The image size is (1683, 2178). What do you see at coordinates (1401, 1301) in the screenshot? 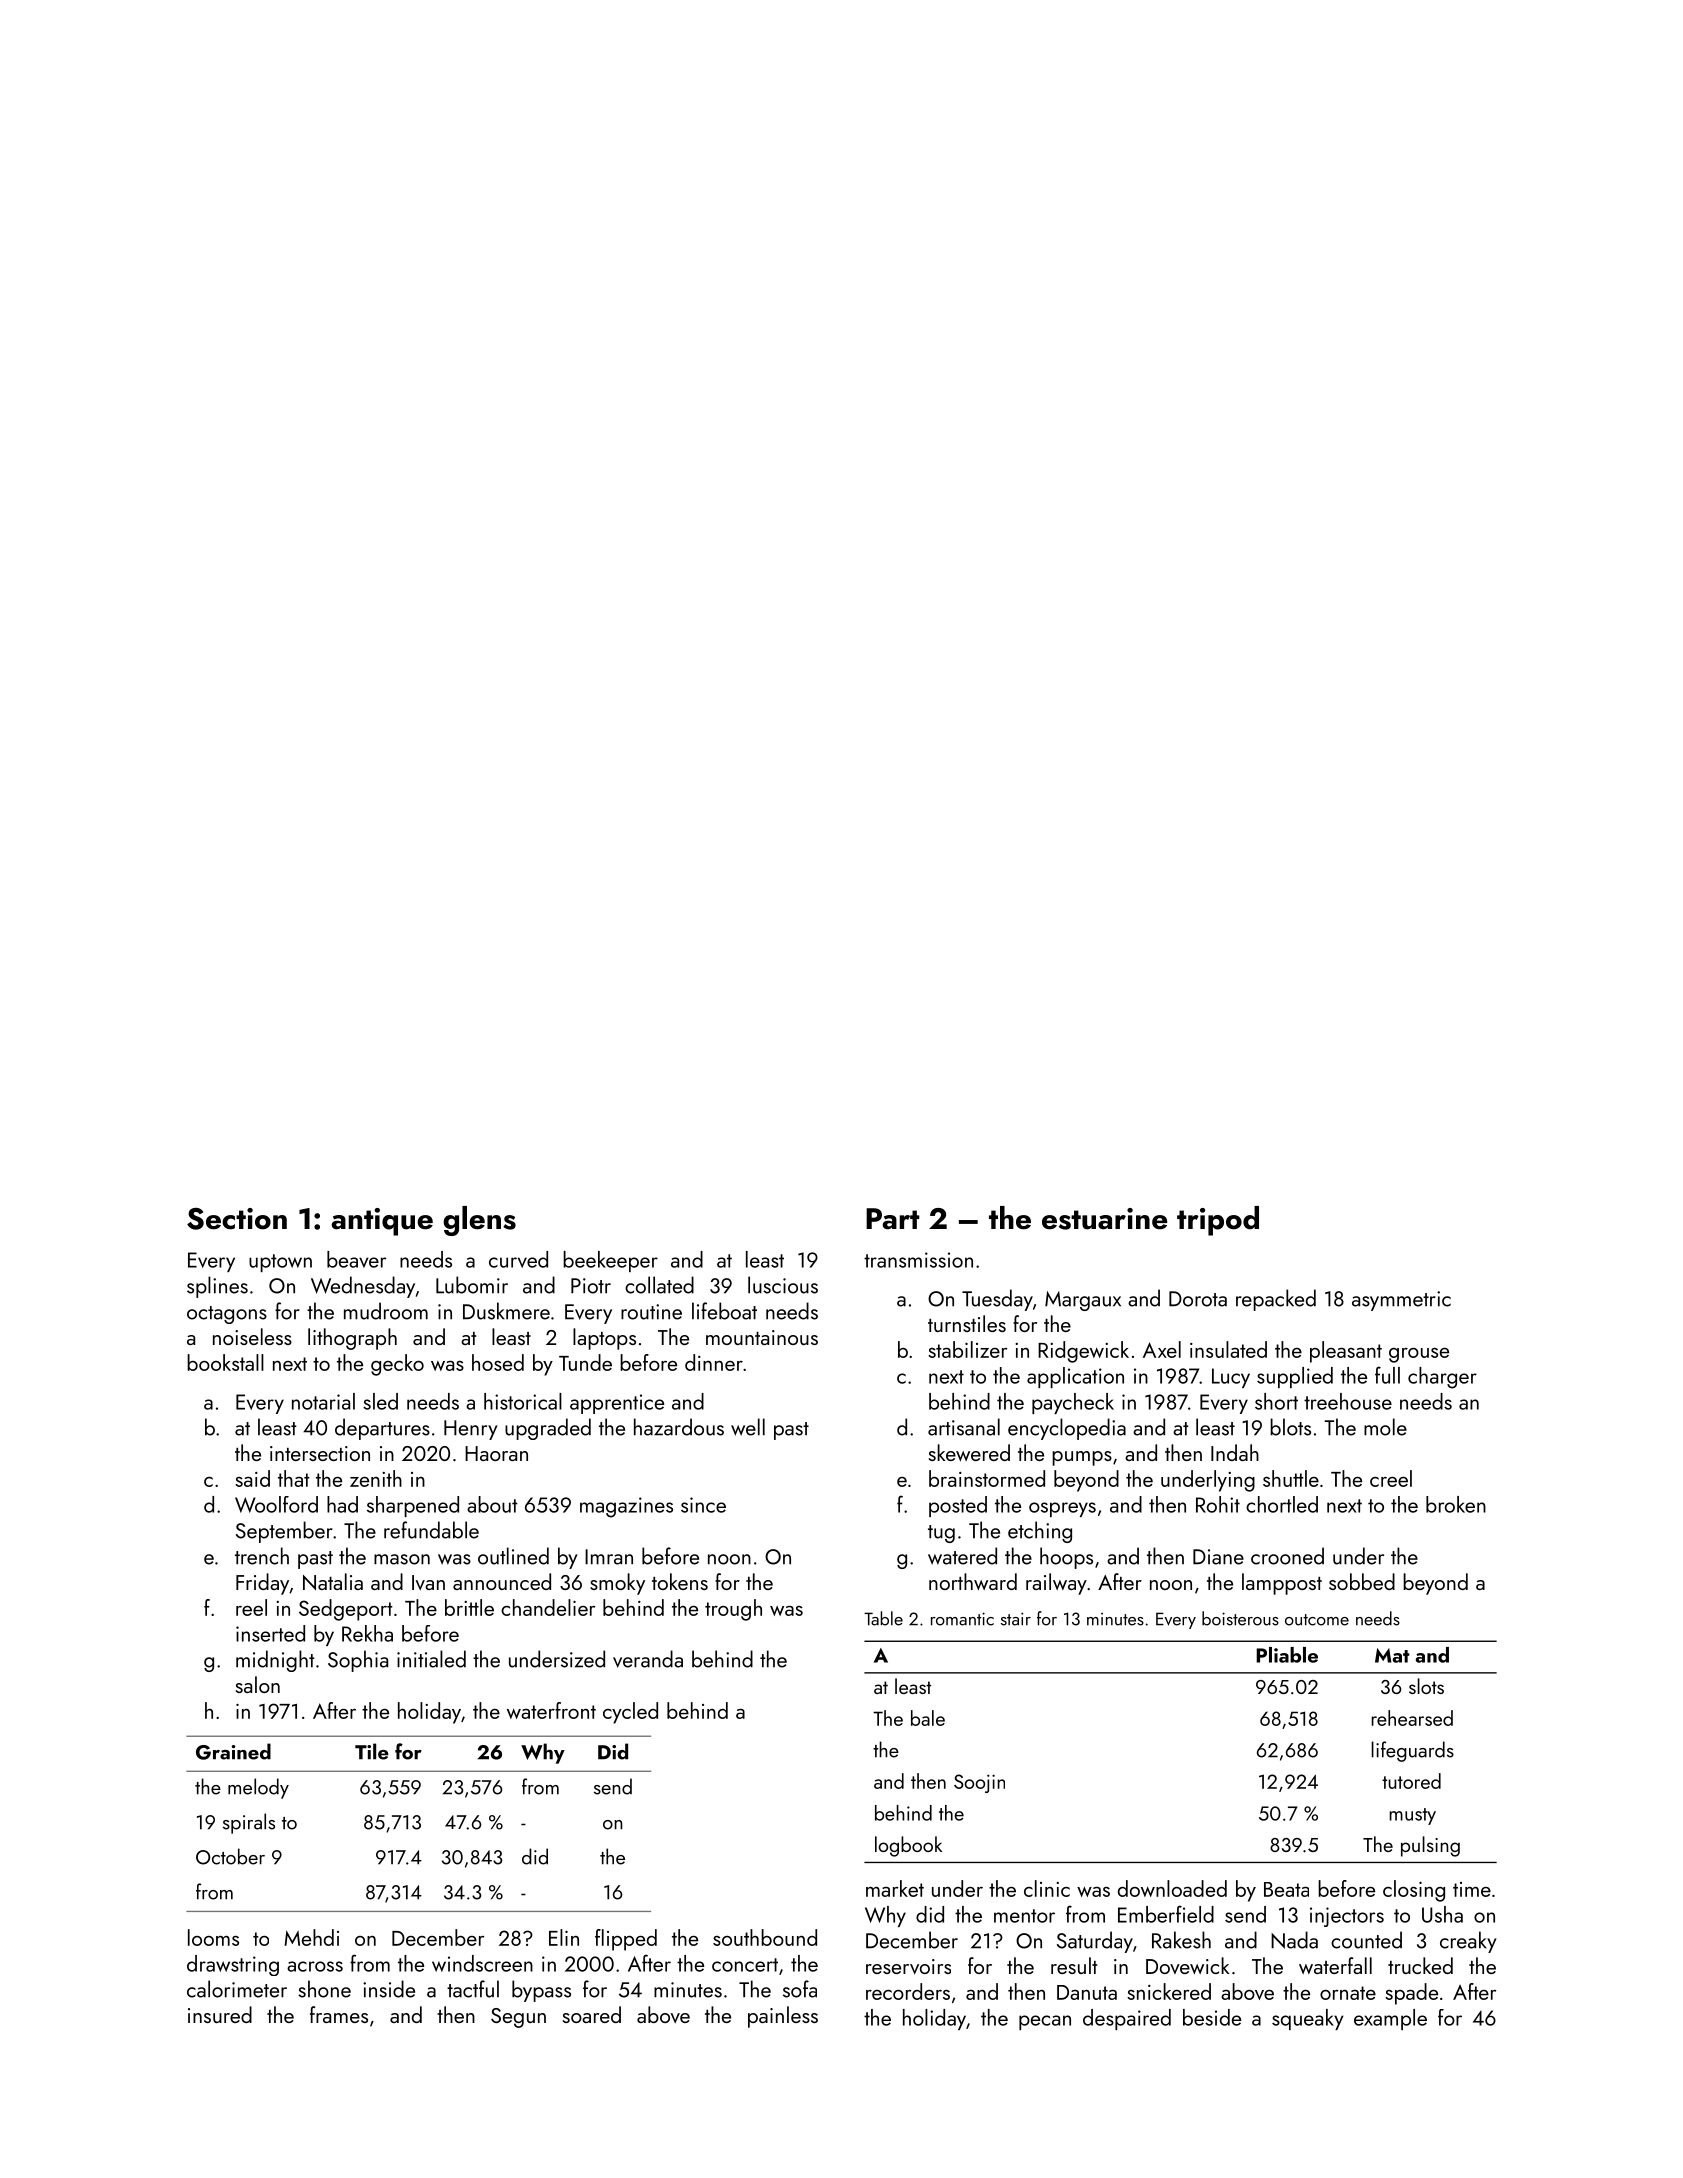
I see `asymmetric` at bounding box center [1401, 1301].
